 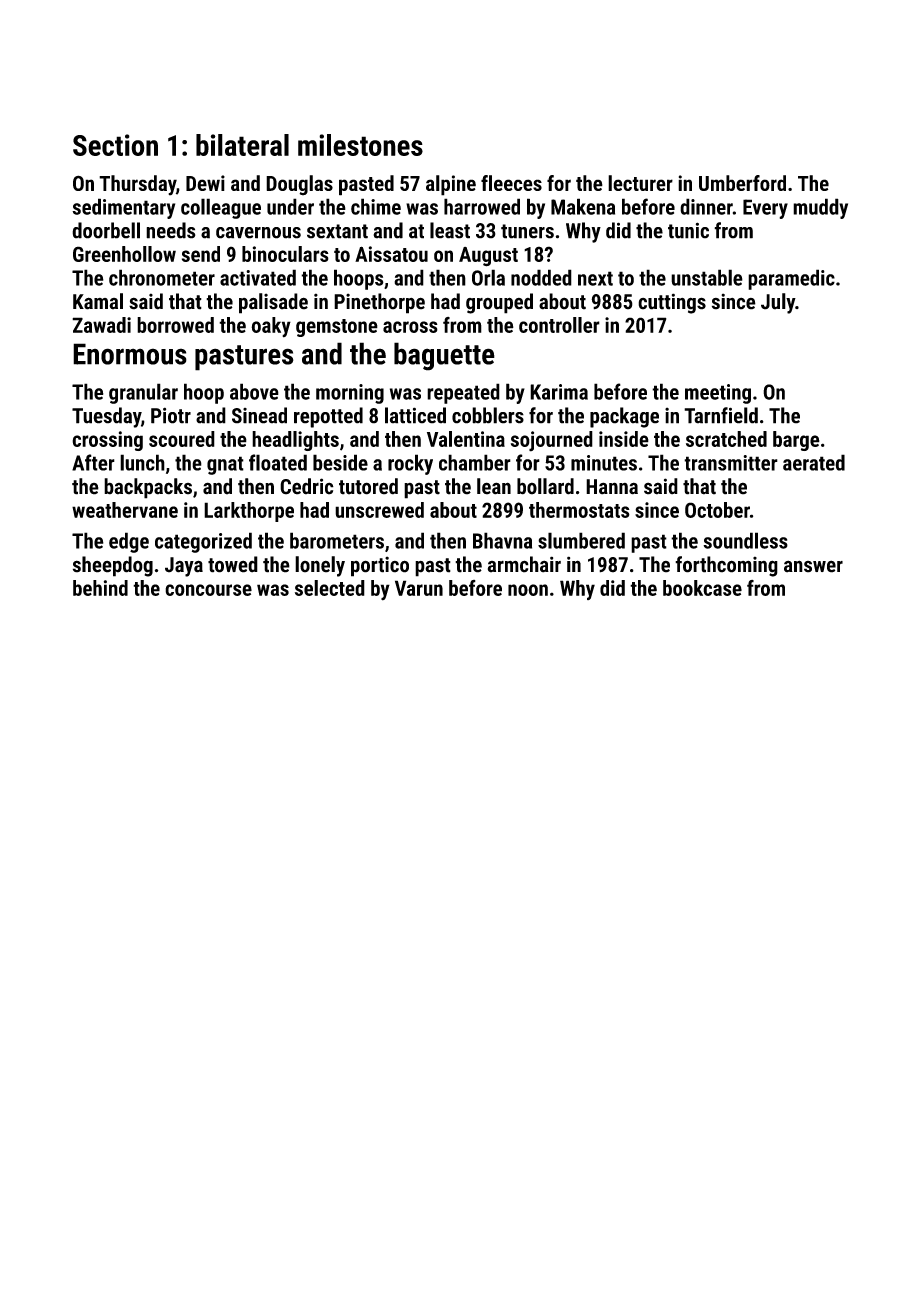 I want to click on meeting, so click(x=718, y=394).
